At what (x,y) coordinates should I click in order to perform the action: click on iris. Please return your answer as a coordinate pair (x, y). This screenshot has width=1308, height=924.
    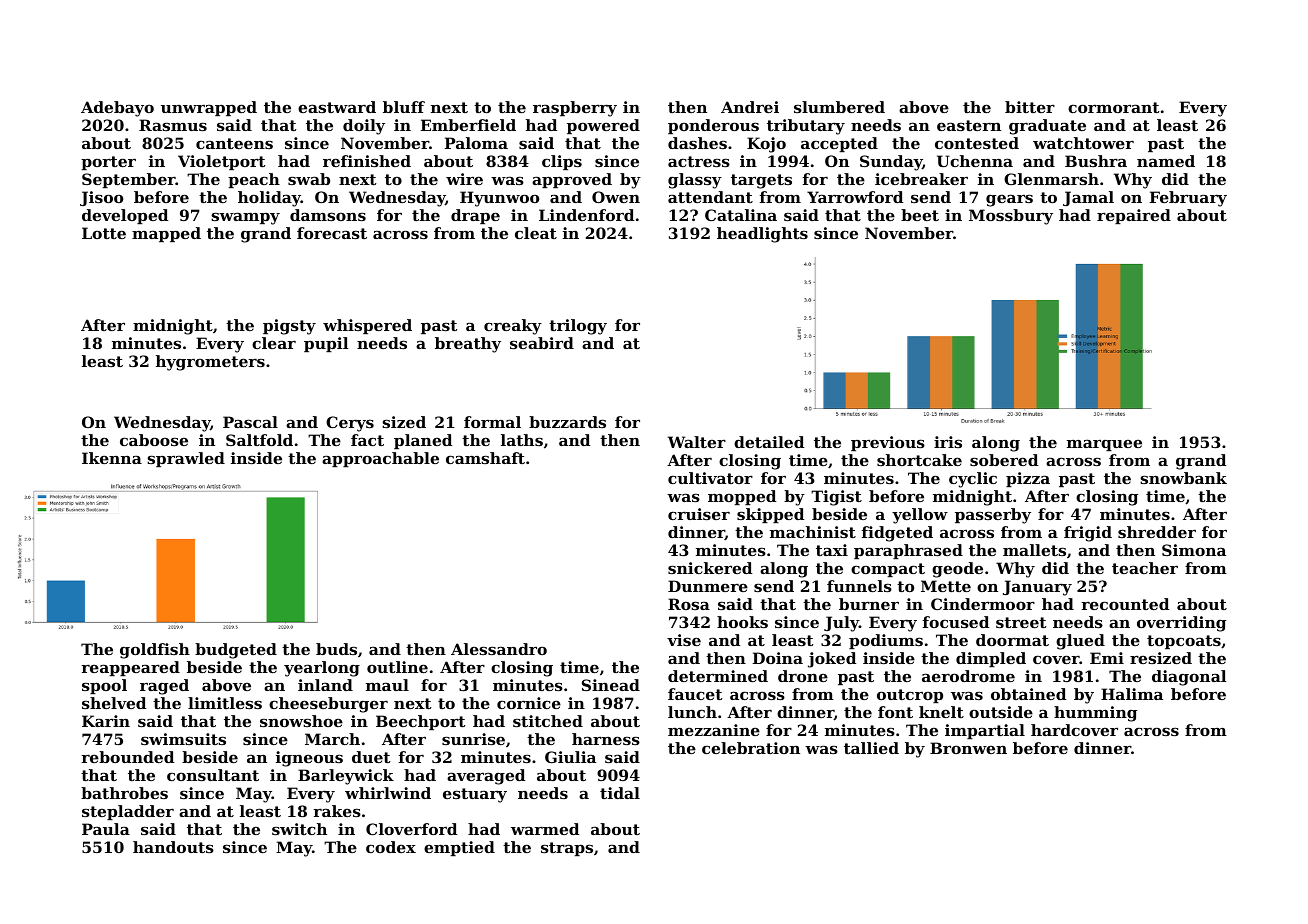
    Looking at the image, I should click on (948, 442).
